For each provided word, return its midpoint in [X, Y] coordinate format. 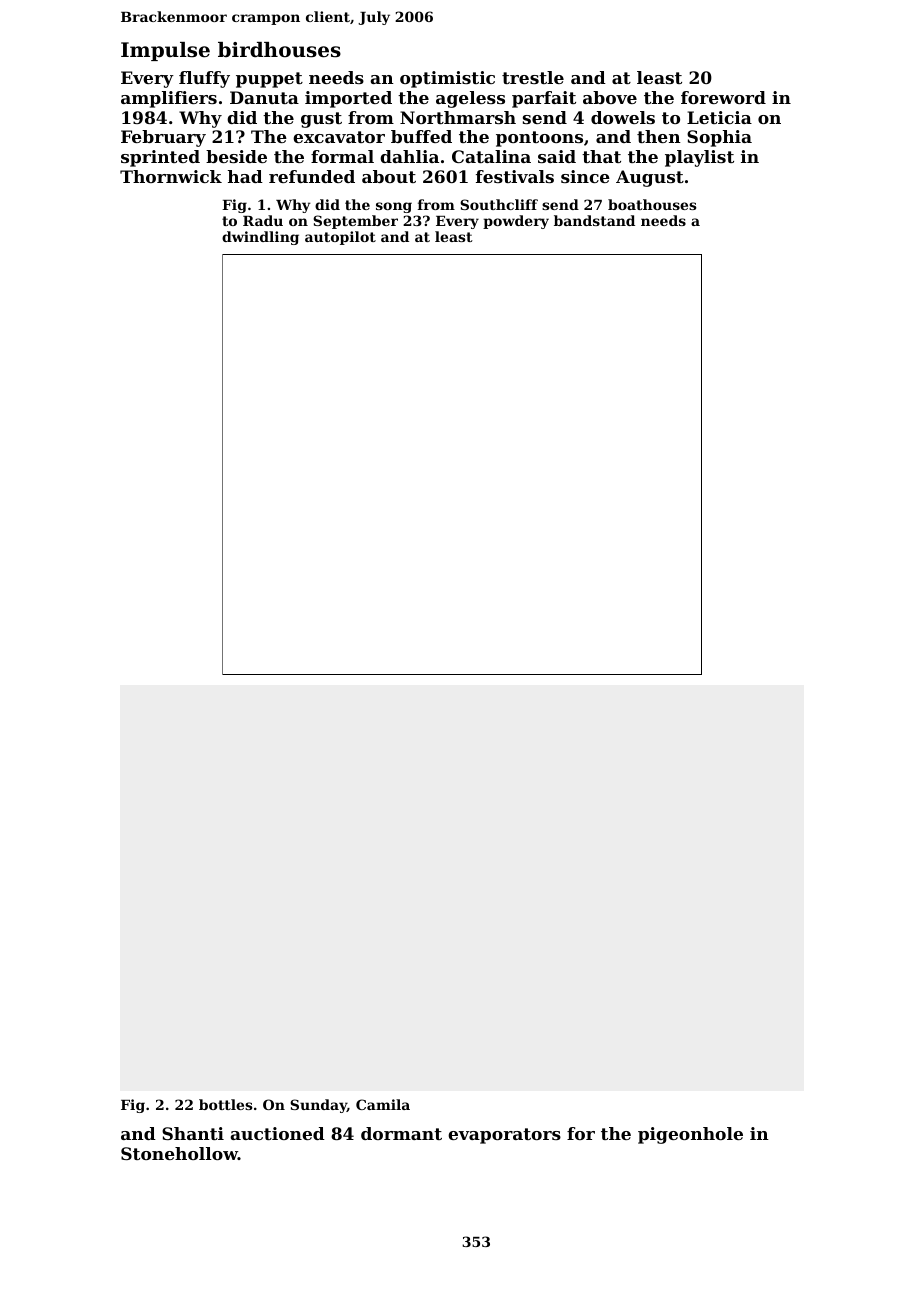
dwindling [260, 238]
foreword [723, 97]
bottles [226, 1104]
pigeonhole [690, 1135]
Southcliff [499, 204]
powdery [516, 222]
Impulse [165, 51]
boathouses [652, 204]
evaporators [504, 1136]
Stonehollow [179, 1153]
